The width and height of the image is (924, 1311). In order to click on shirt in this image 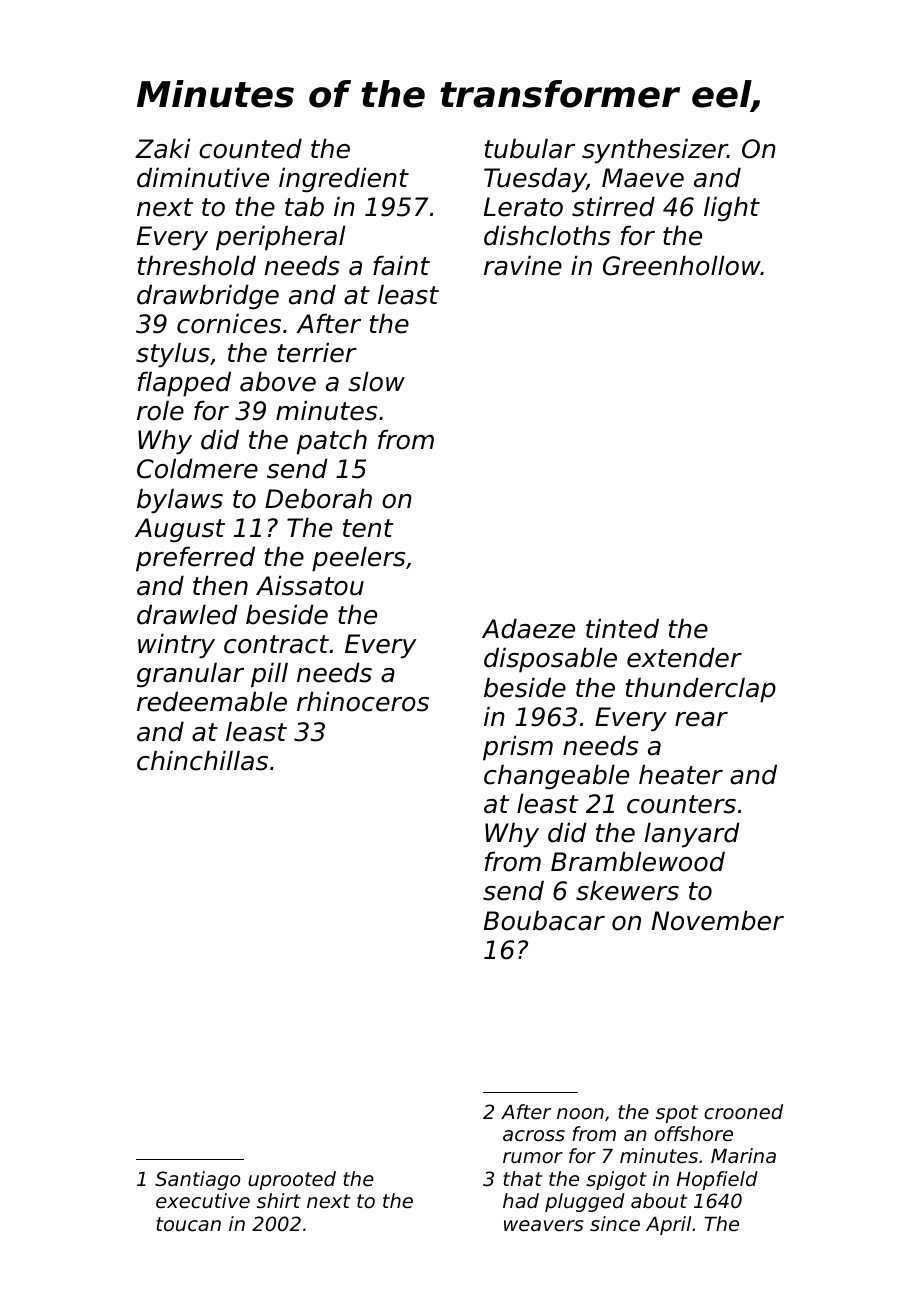, I will do `click(279, 1201)`.
